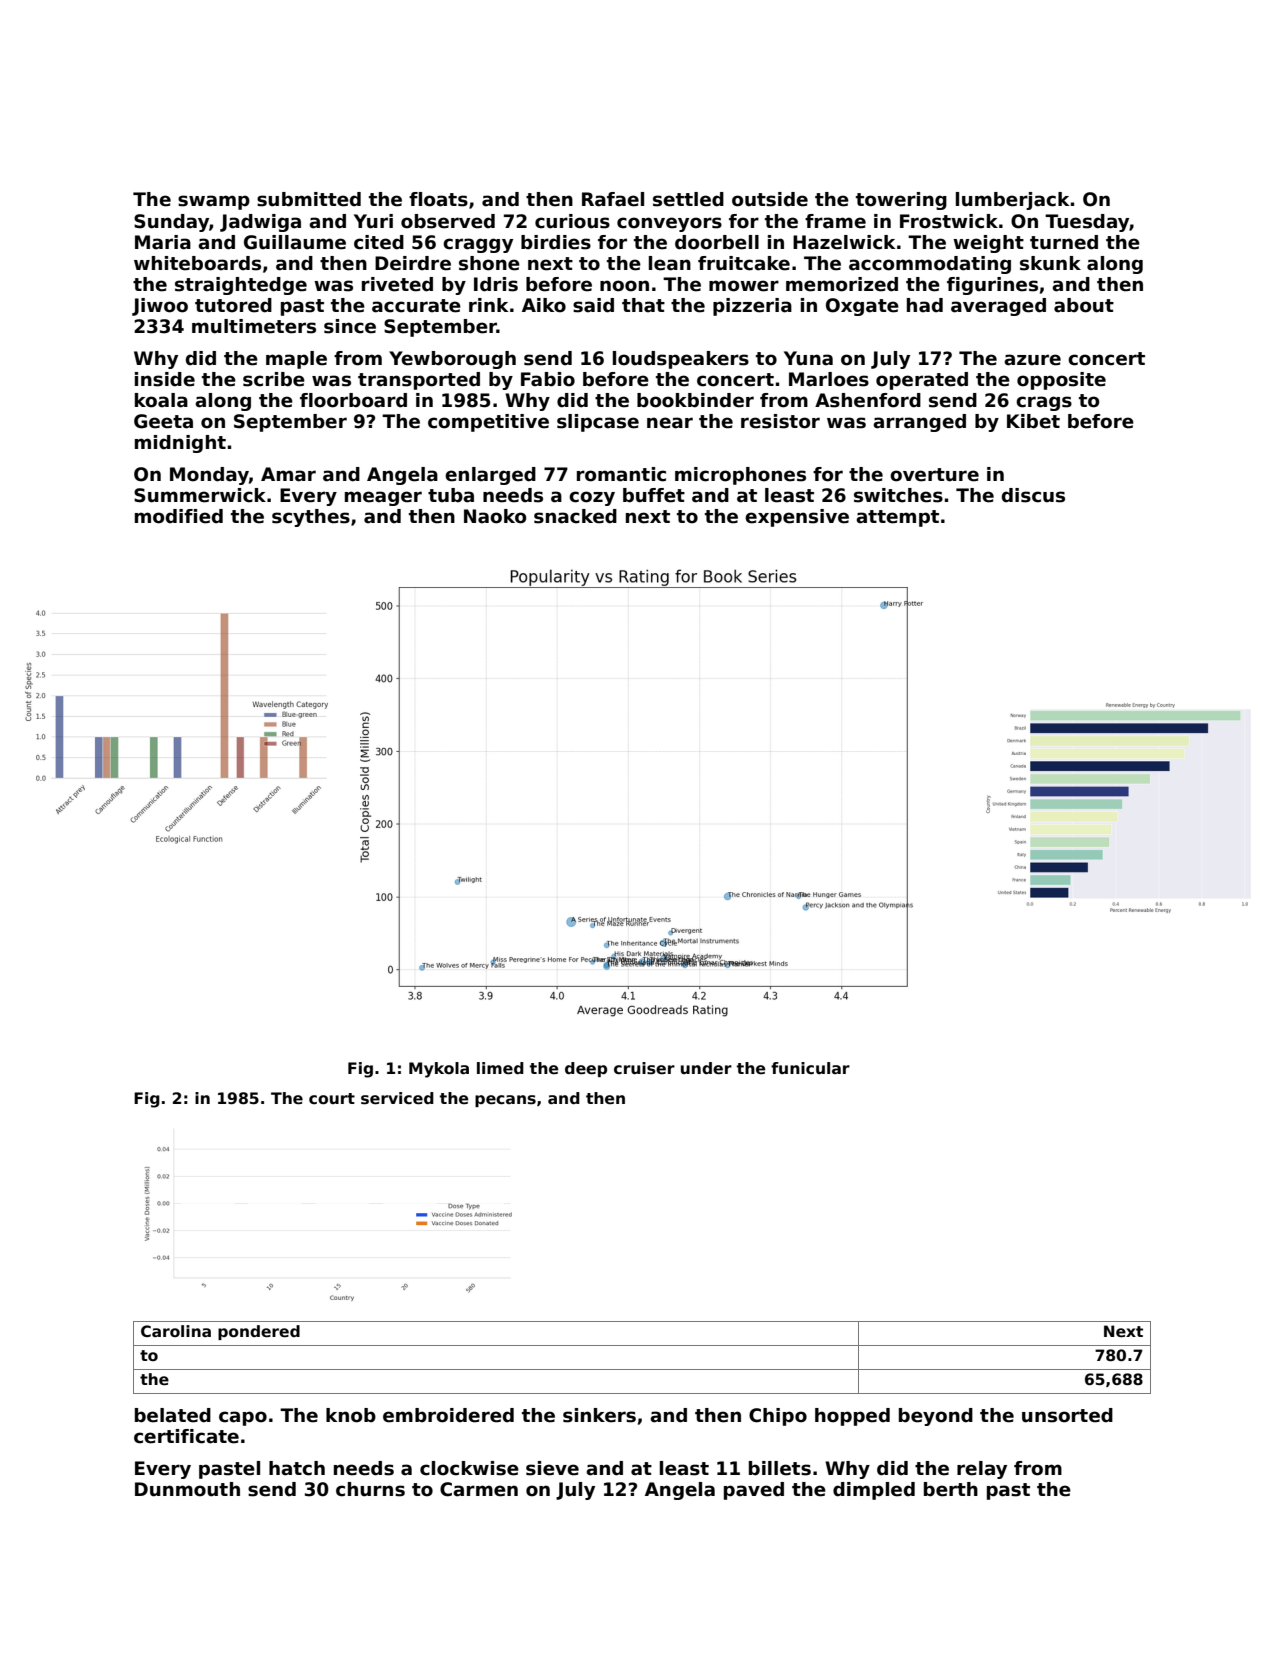 This screenshot has height=1662, width=1284. What do you see at coordinates (176, 1331) in the screenshot?
I see `Carolina` at bounding box center [176, 1331].
